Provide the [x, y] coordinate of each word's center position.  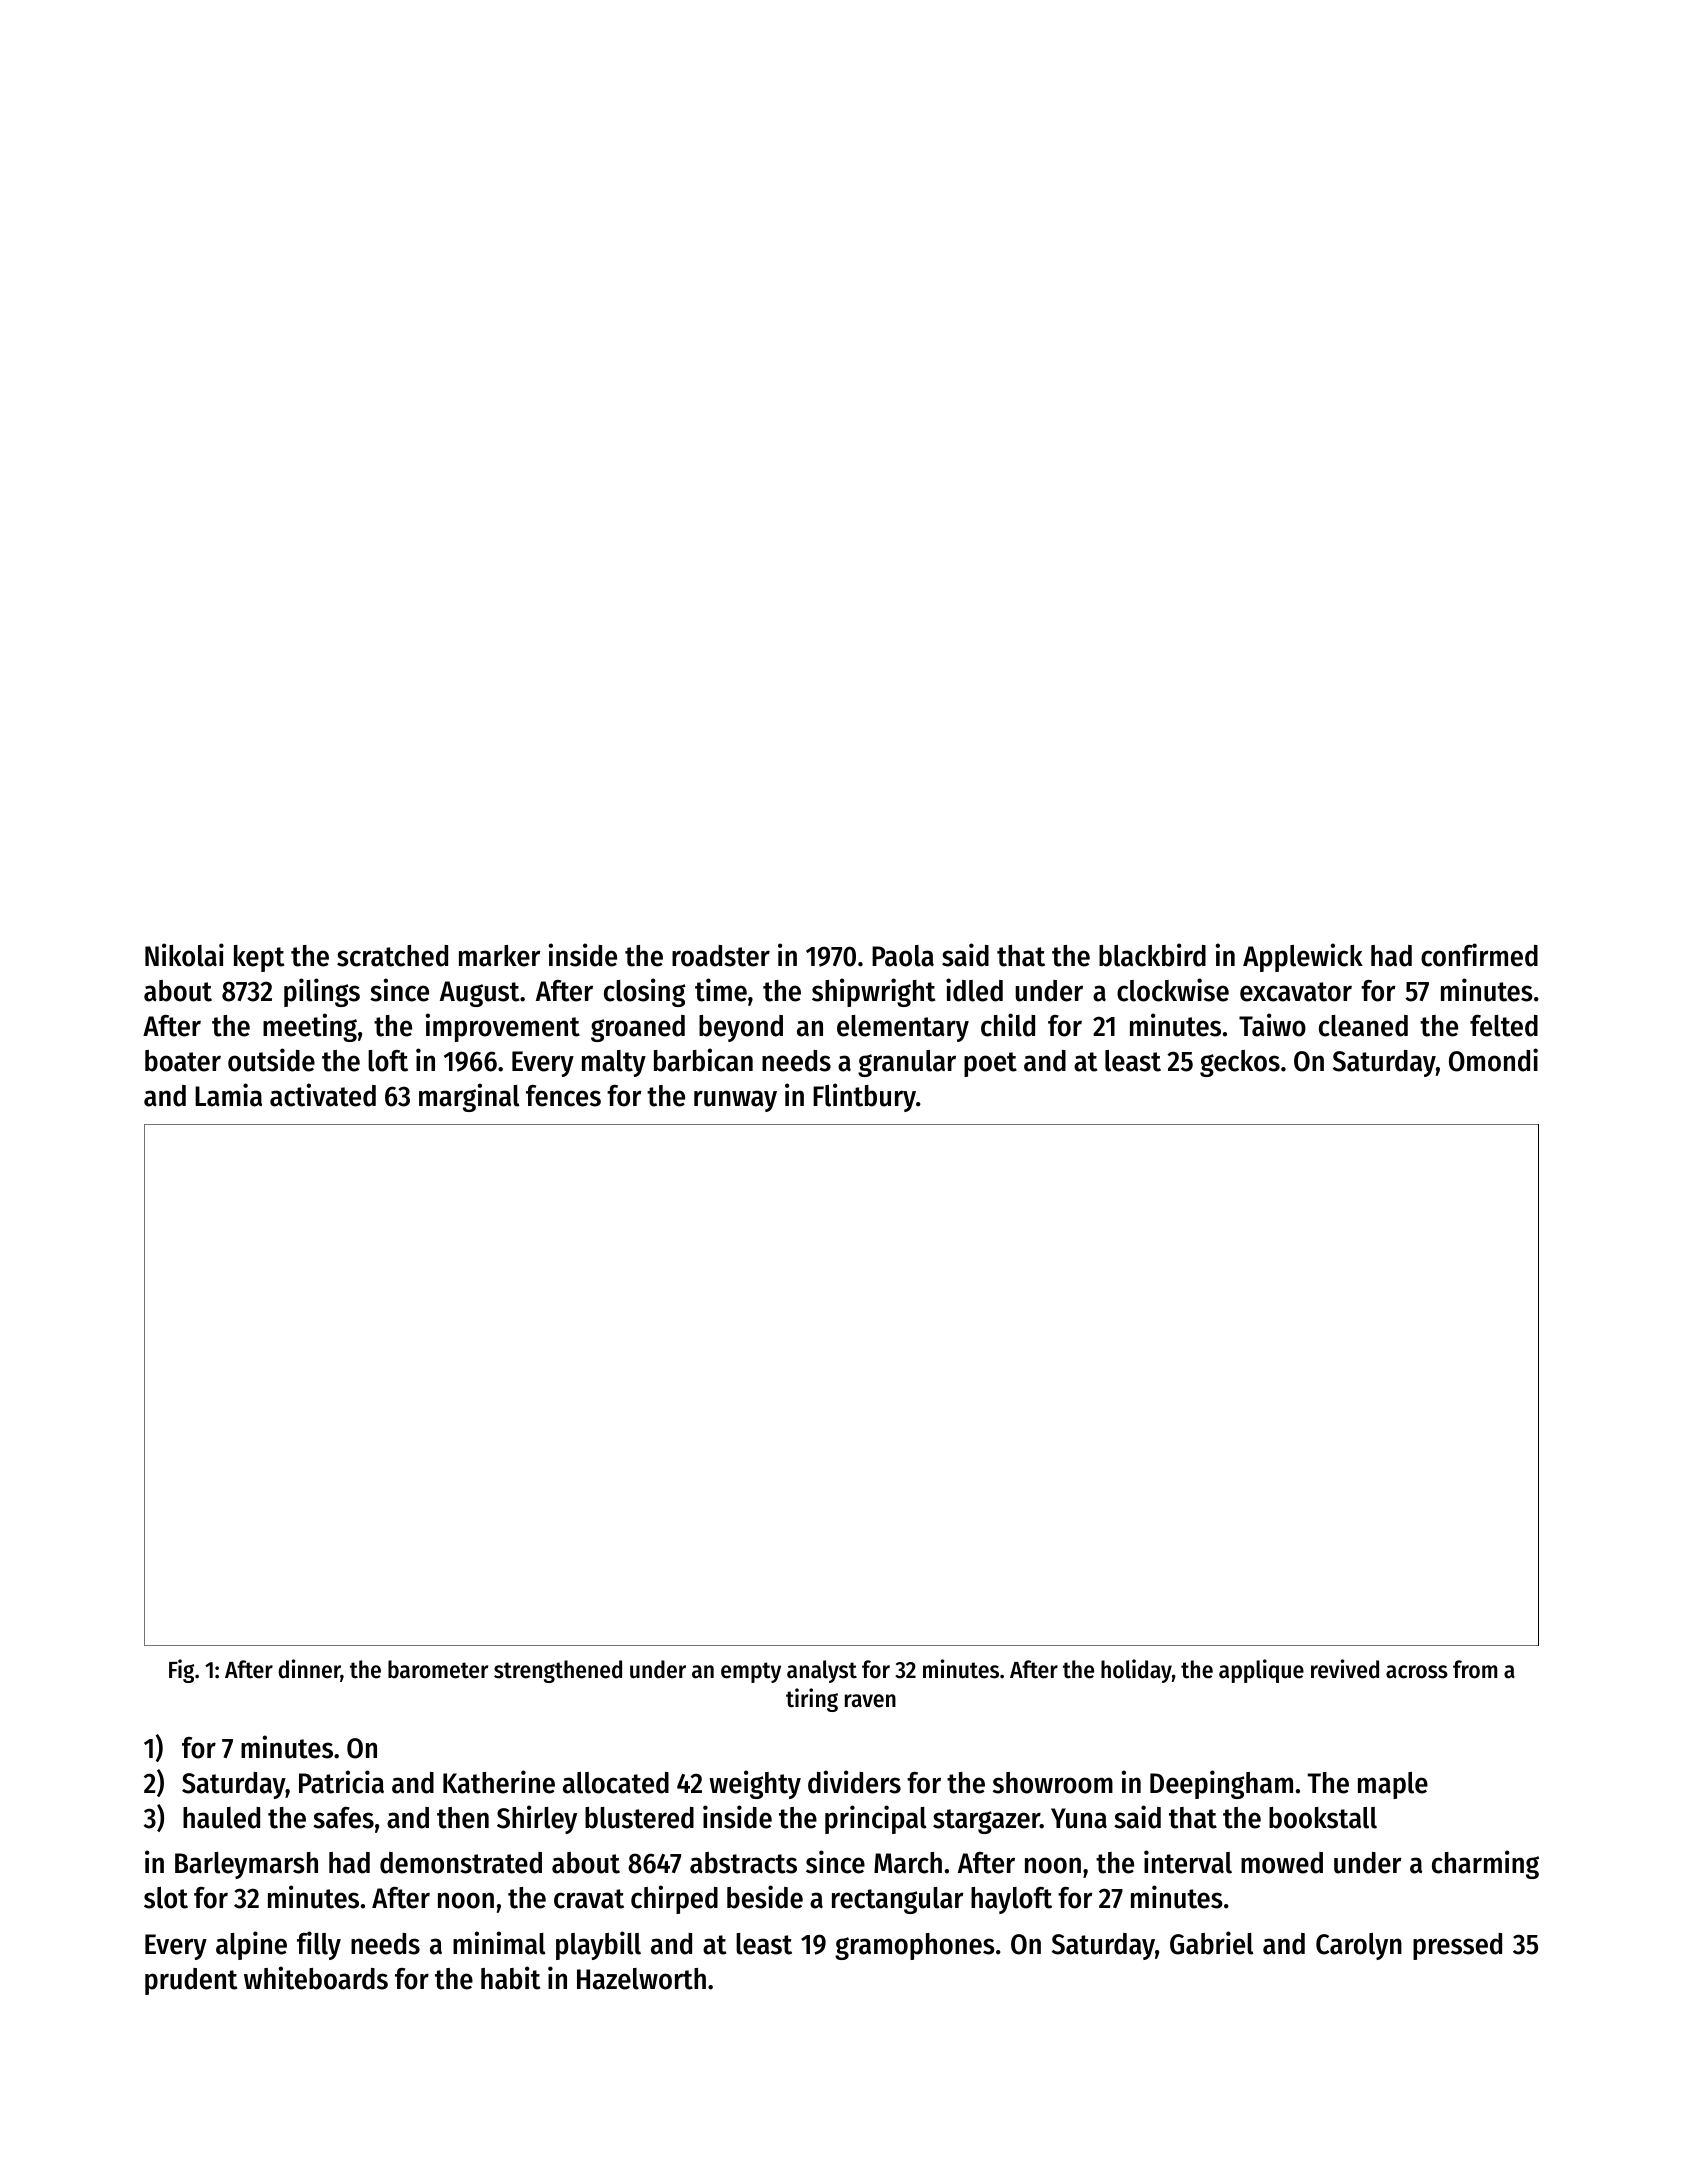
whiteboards [316, 1978]
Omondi [1493, 1060]
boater [183, 1061]
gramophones [915, 1946]
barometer [438, 1669]
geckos [1240, 1063]
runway [735, 1101]
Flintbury [864, 1097]
